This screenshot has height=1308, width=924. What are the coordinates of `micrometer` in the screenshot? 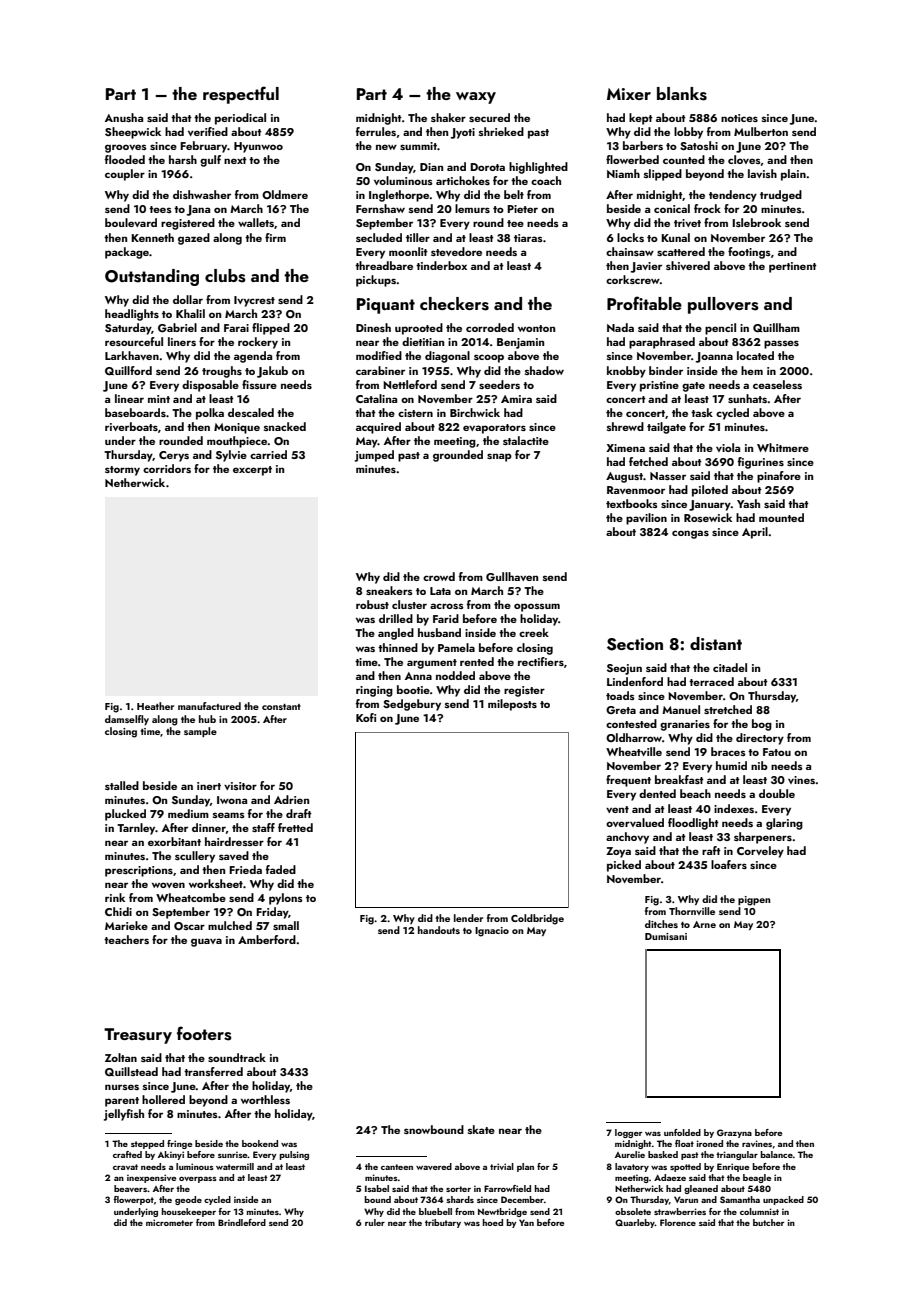 It's located at (169, 1222).
